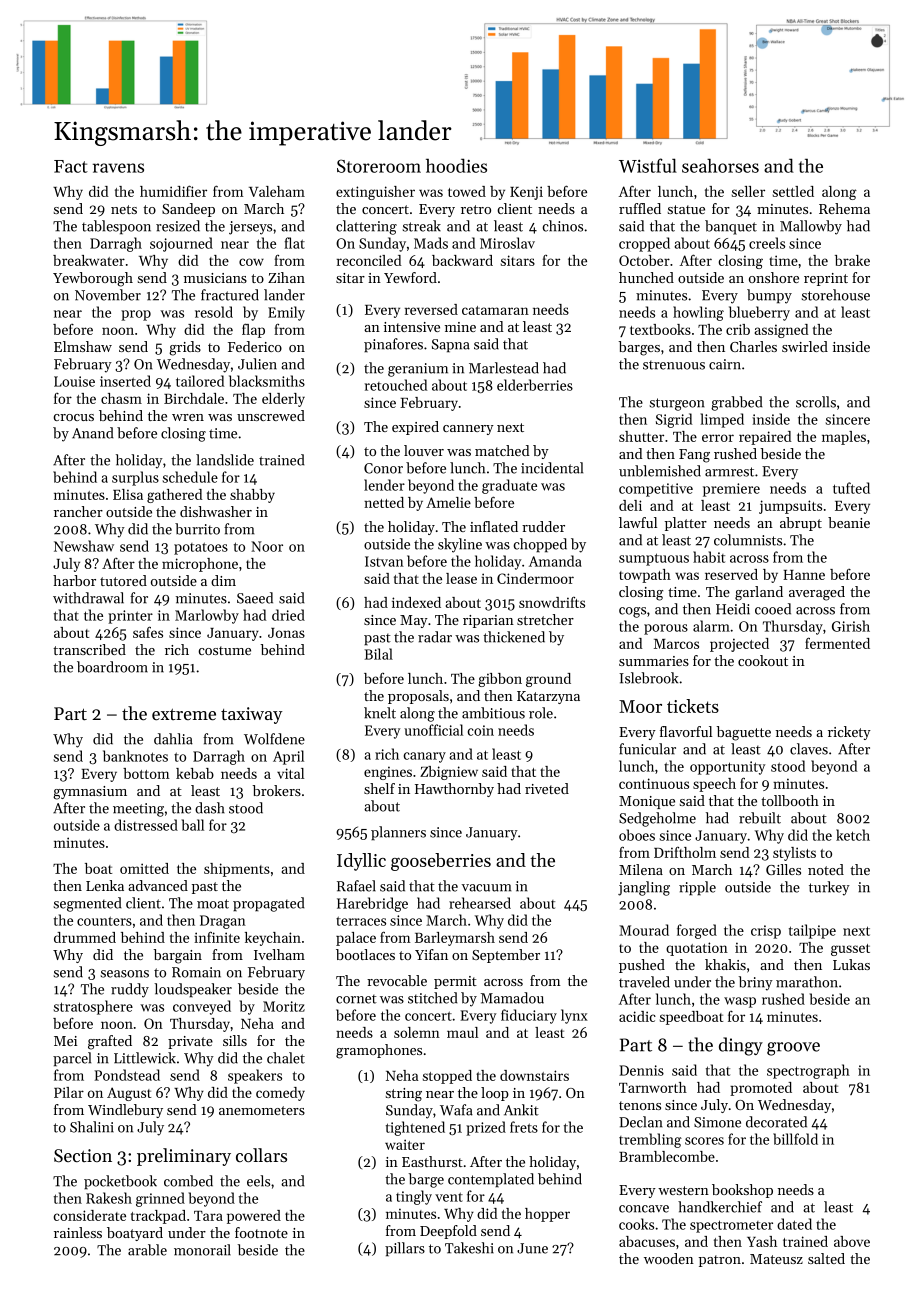 The image size is (924, 1308). Describe the element at coordinates (405, 1249) in the page. I see `pillars` at that location.
